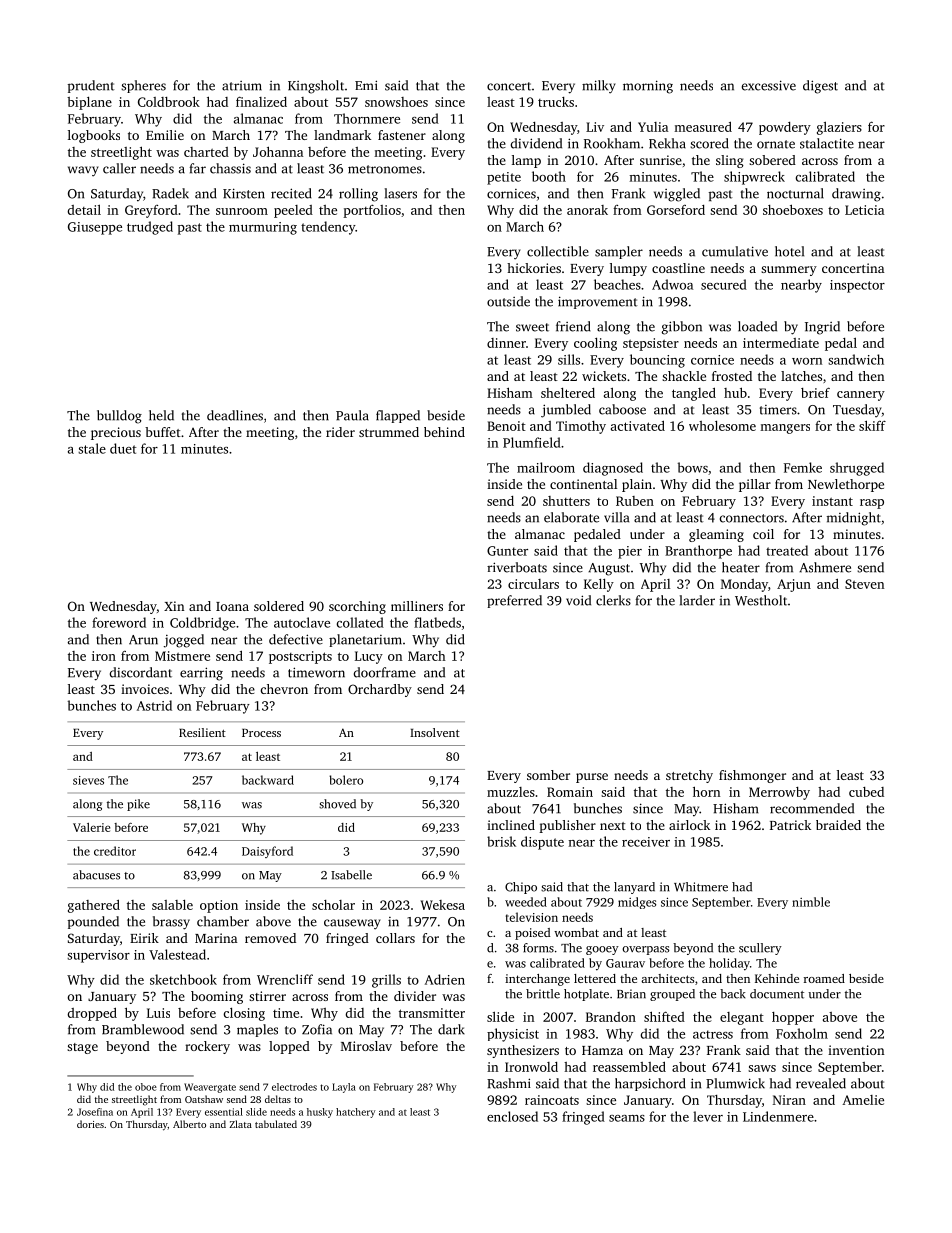  Describe the element at coordinates (344, 1088) in the image. I see `Layla` at that location.
